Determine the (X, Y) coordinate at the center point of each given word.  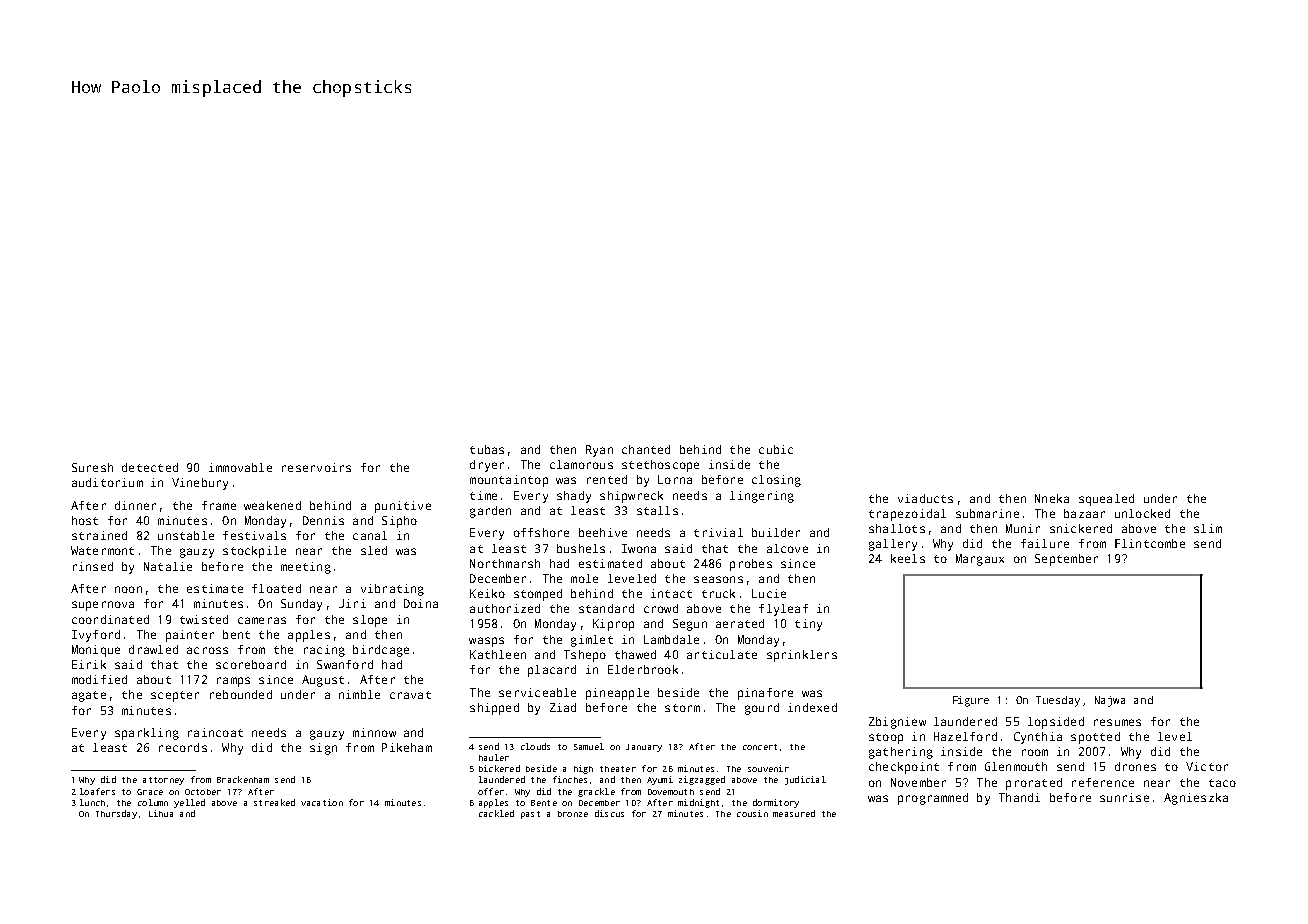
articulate (722, 654)
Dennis (323, 520)
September (1066, 560)
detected (150, 467)
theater (618, 769)
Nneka (1052, 498)
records (183, 747)
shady (574, 497)
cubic (776, 449)
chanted (646, 449)
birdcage (381, 651)
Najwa (1110, 701)
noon (128, 589)
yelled (189, 803)
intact (671, 593)
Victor (1207, 766)
